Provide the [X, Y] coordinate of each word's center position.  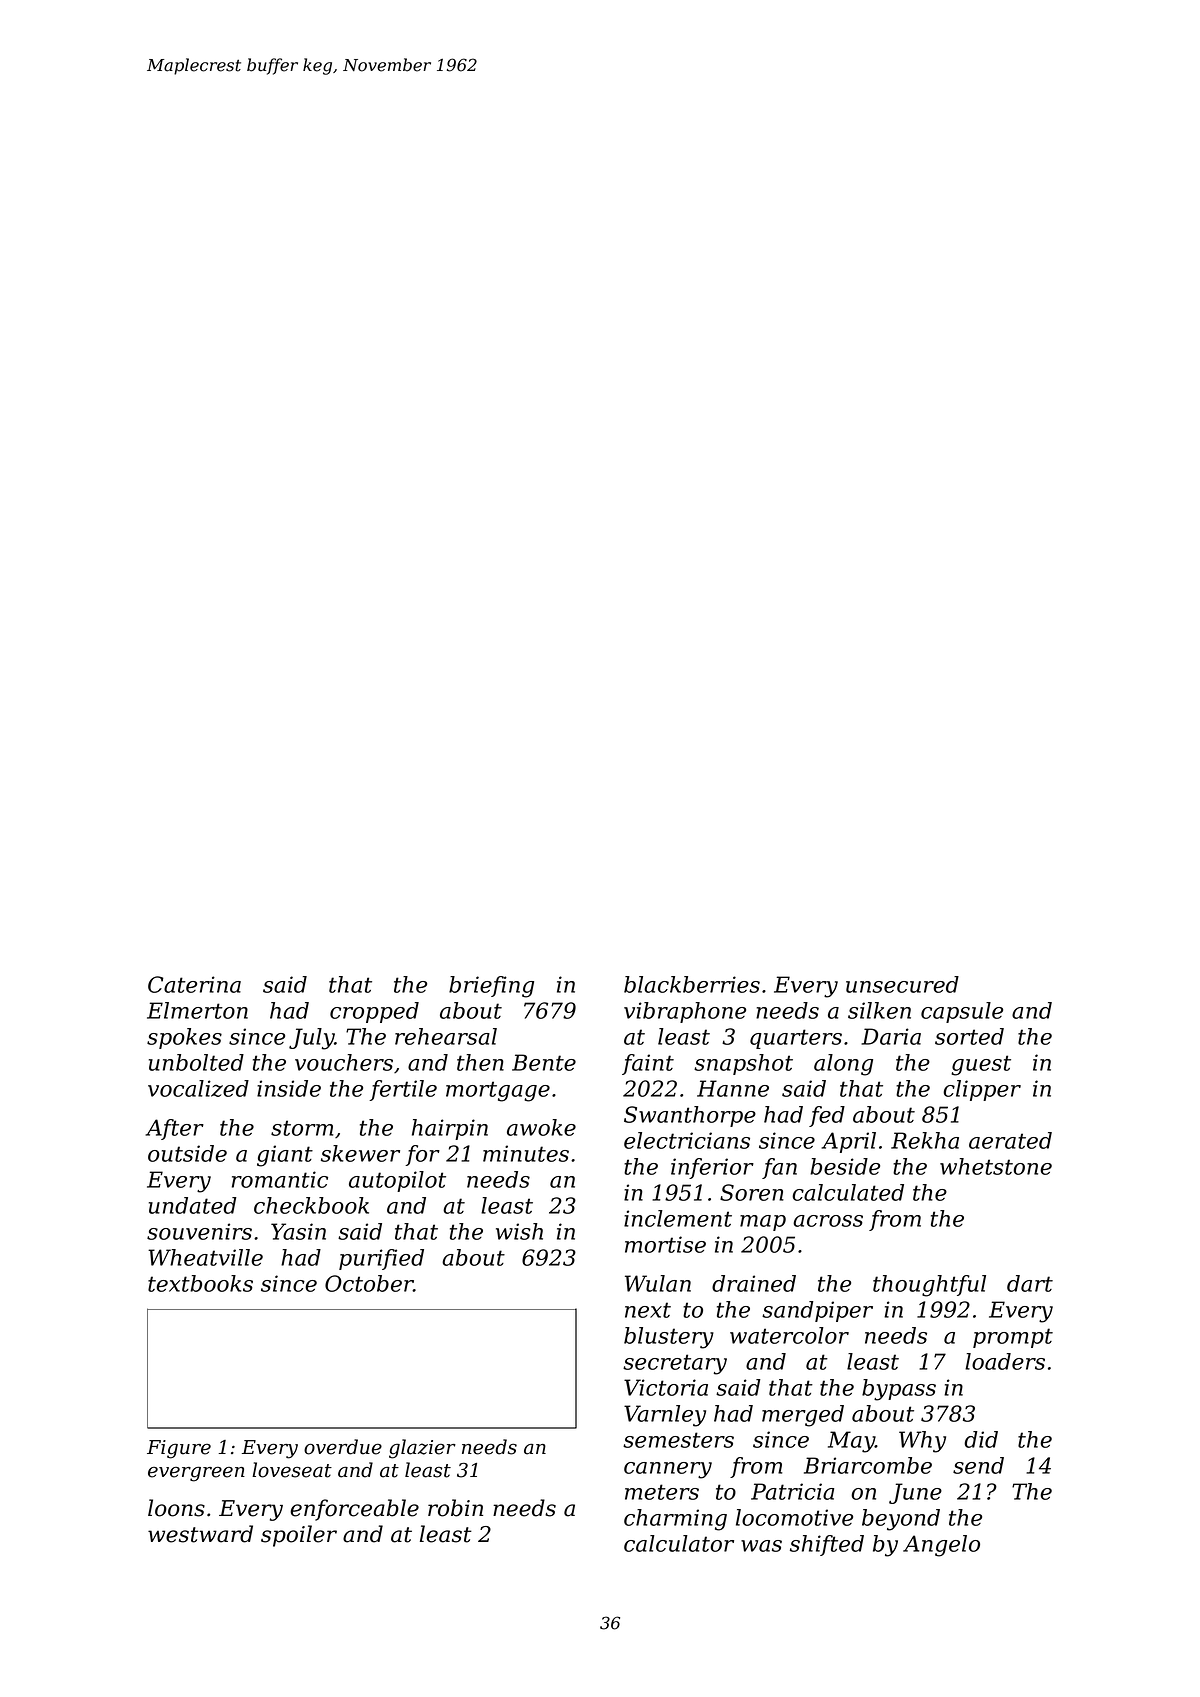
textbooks [200, 1283]
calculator [679, 1543]
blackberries [692, 984]
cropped [374, 1012]
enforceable [354, 1510]
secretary [675, 1364]
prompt [1013, 1338]
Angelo [941, 1546]
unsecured [902, 984]
